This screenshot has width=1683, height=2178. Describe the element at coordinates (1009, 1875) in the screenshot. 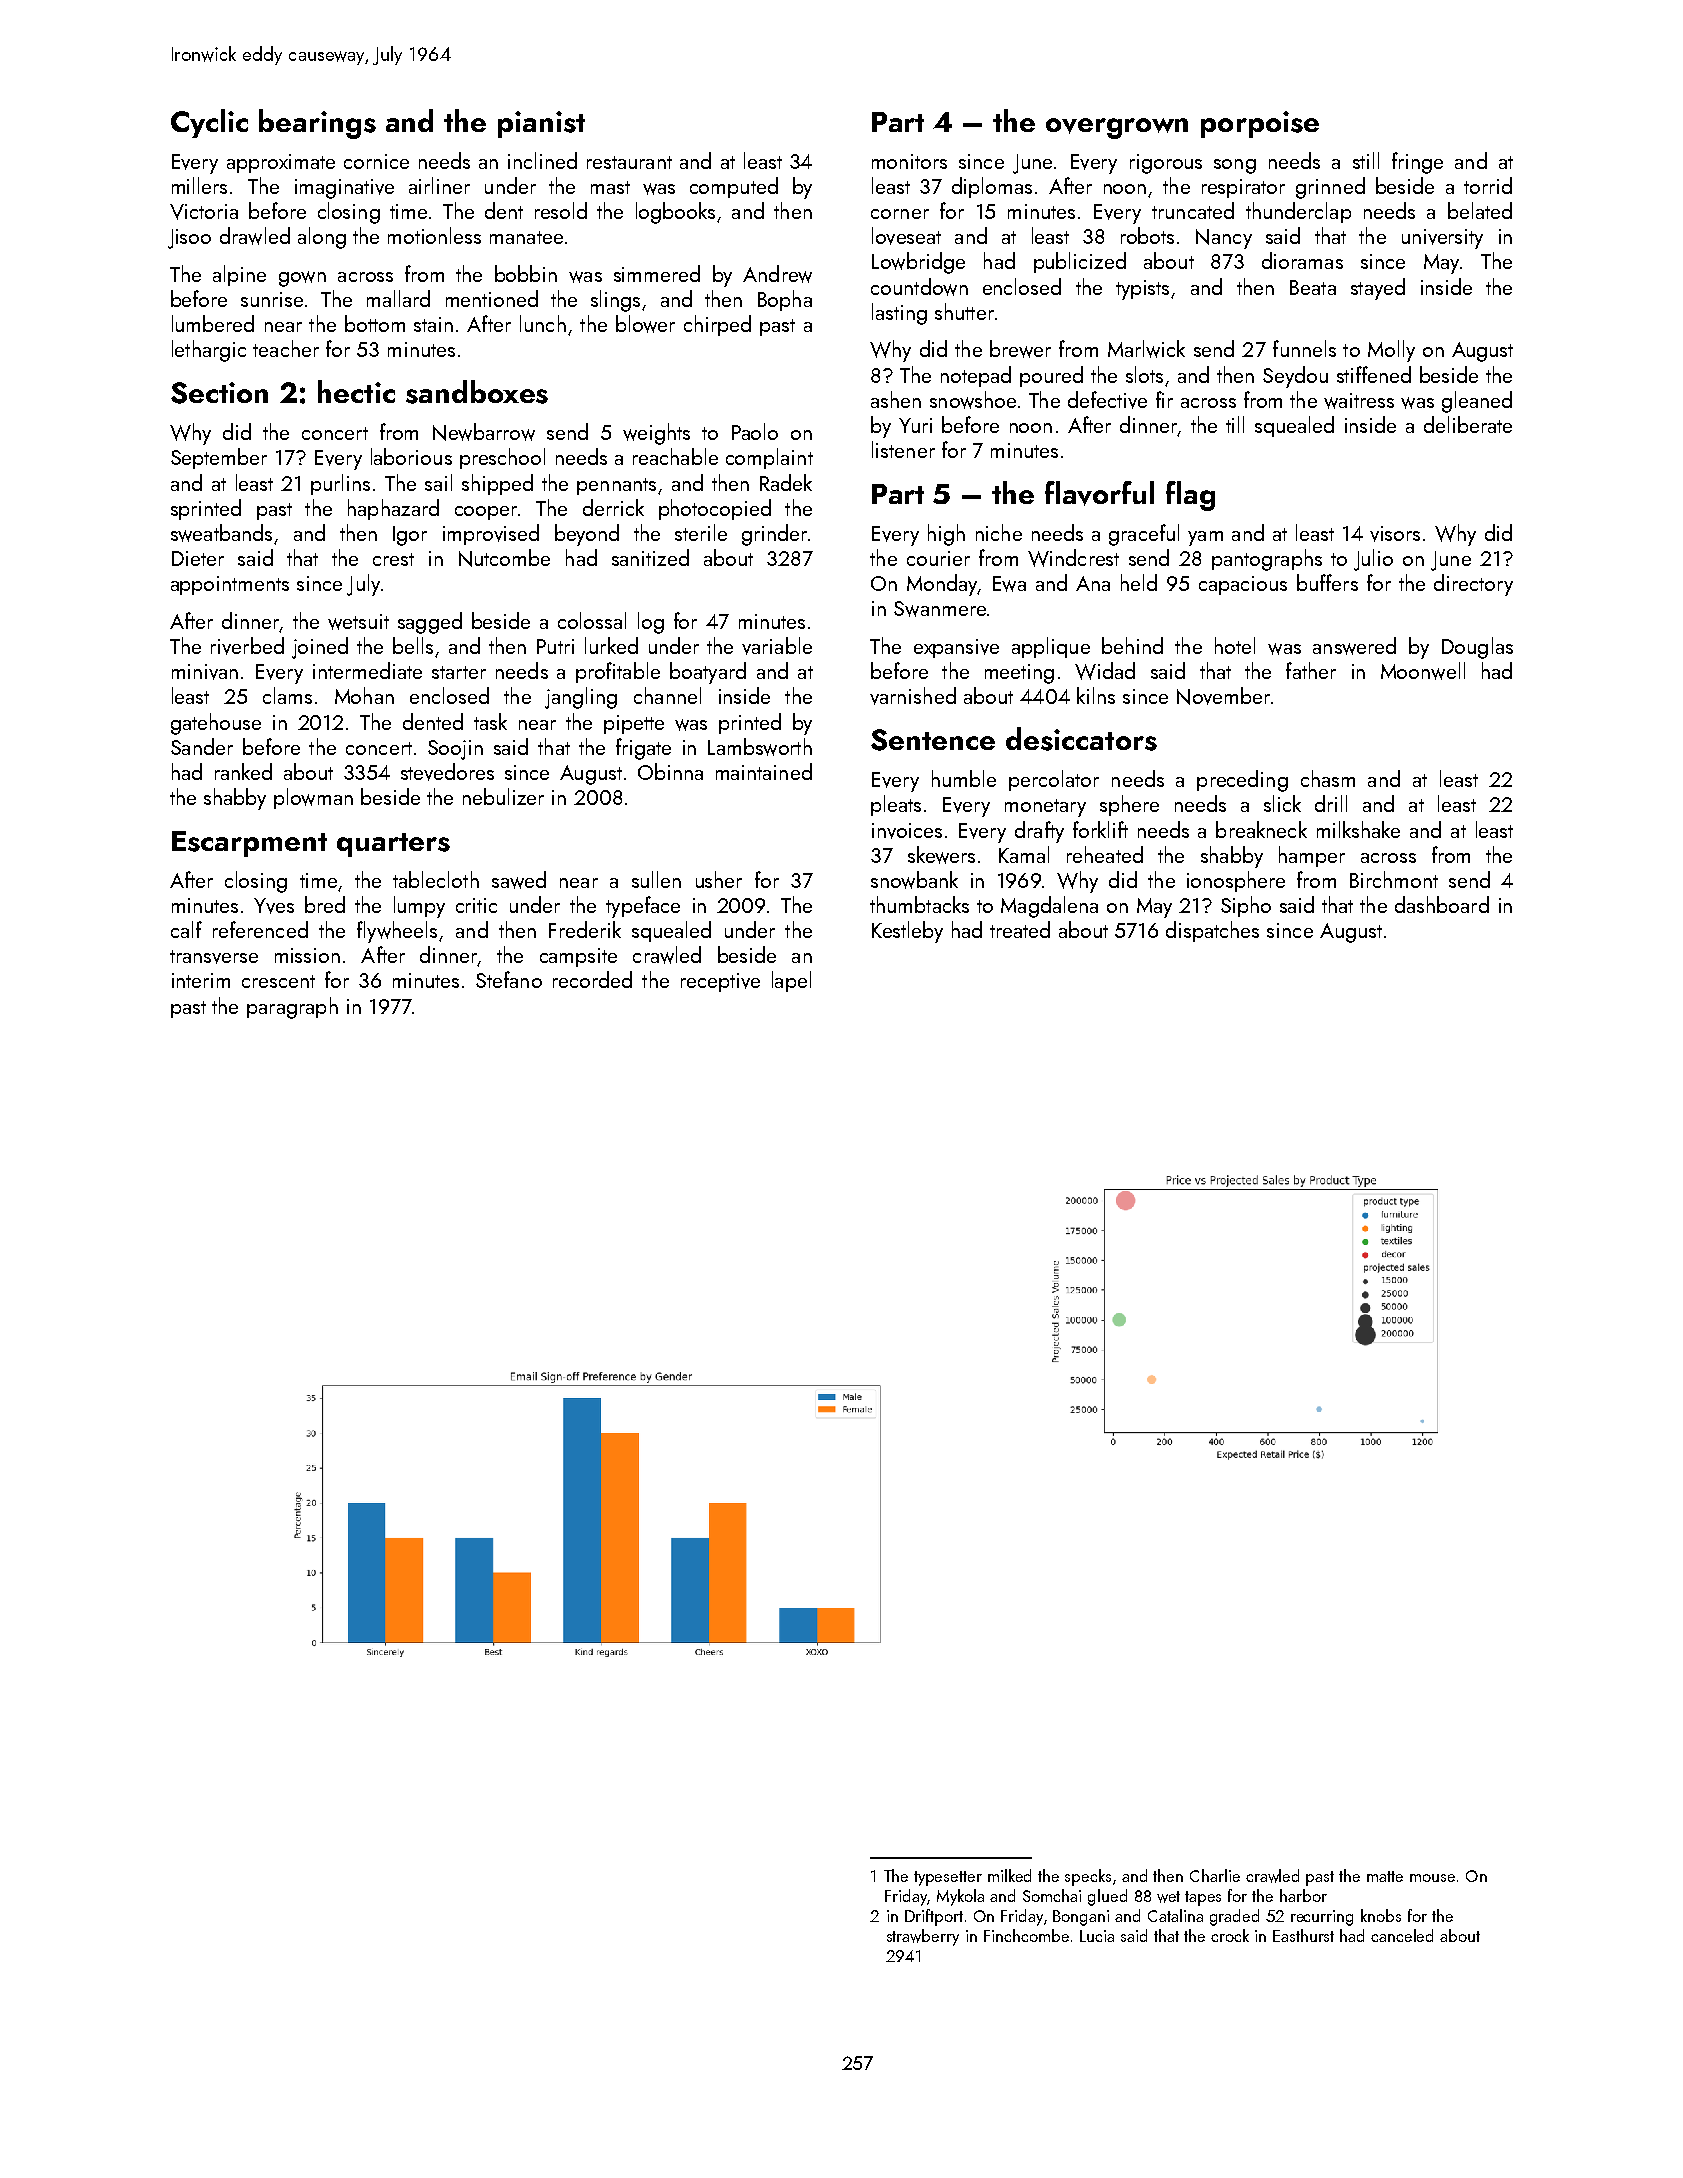

I see `milked` at that location.
